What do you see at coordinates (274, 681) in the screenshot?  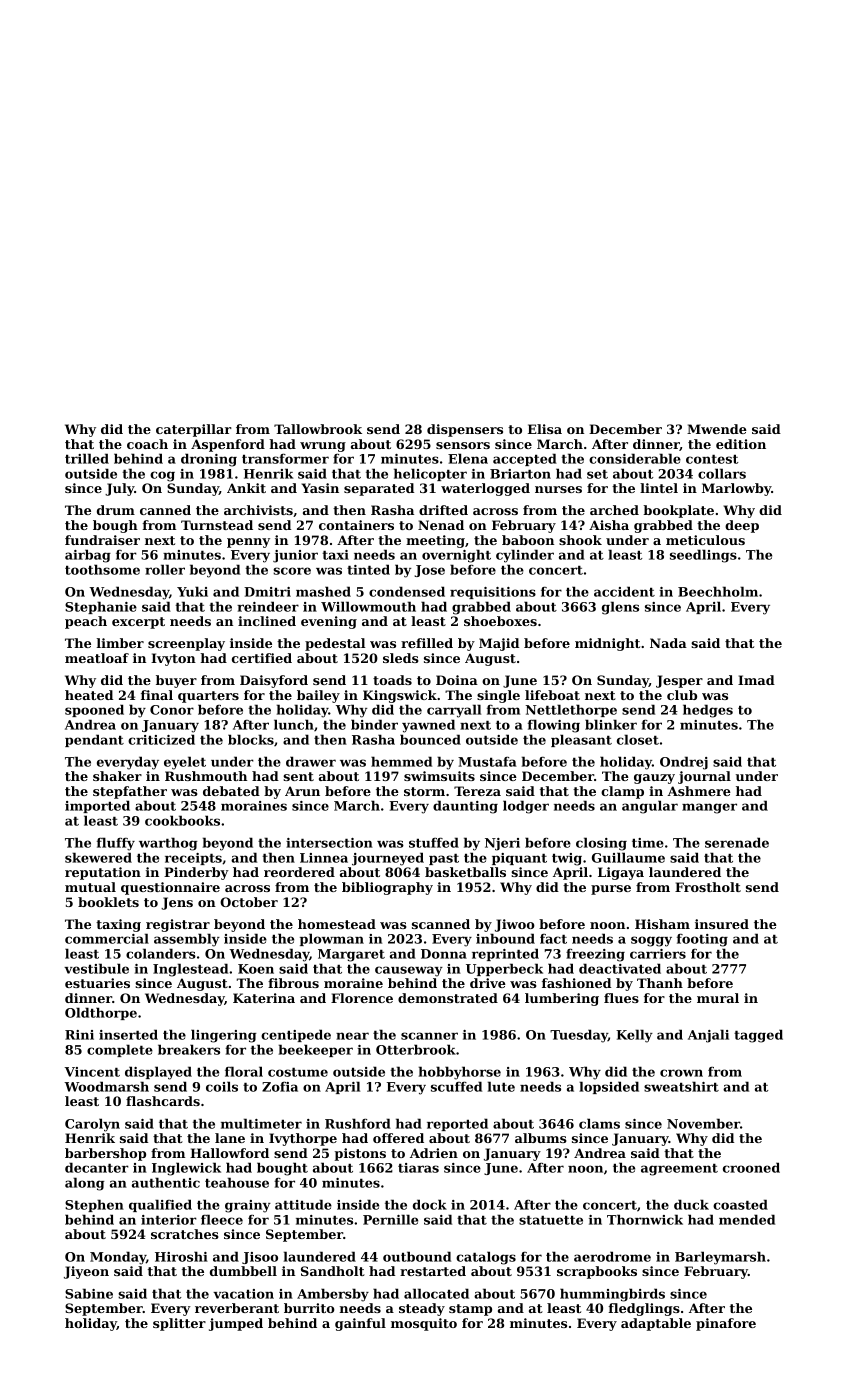 I see `Daisyford` at bounding box center [274, 681].
